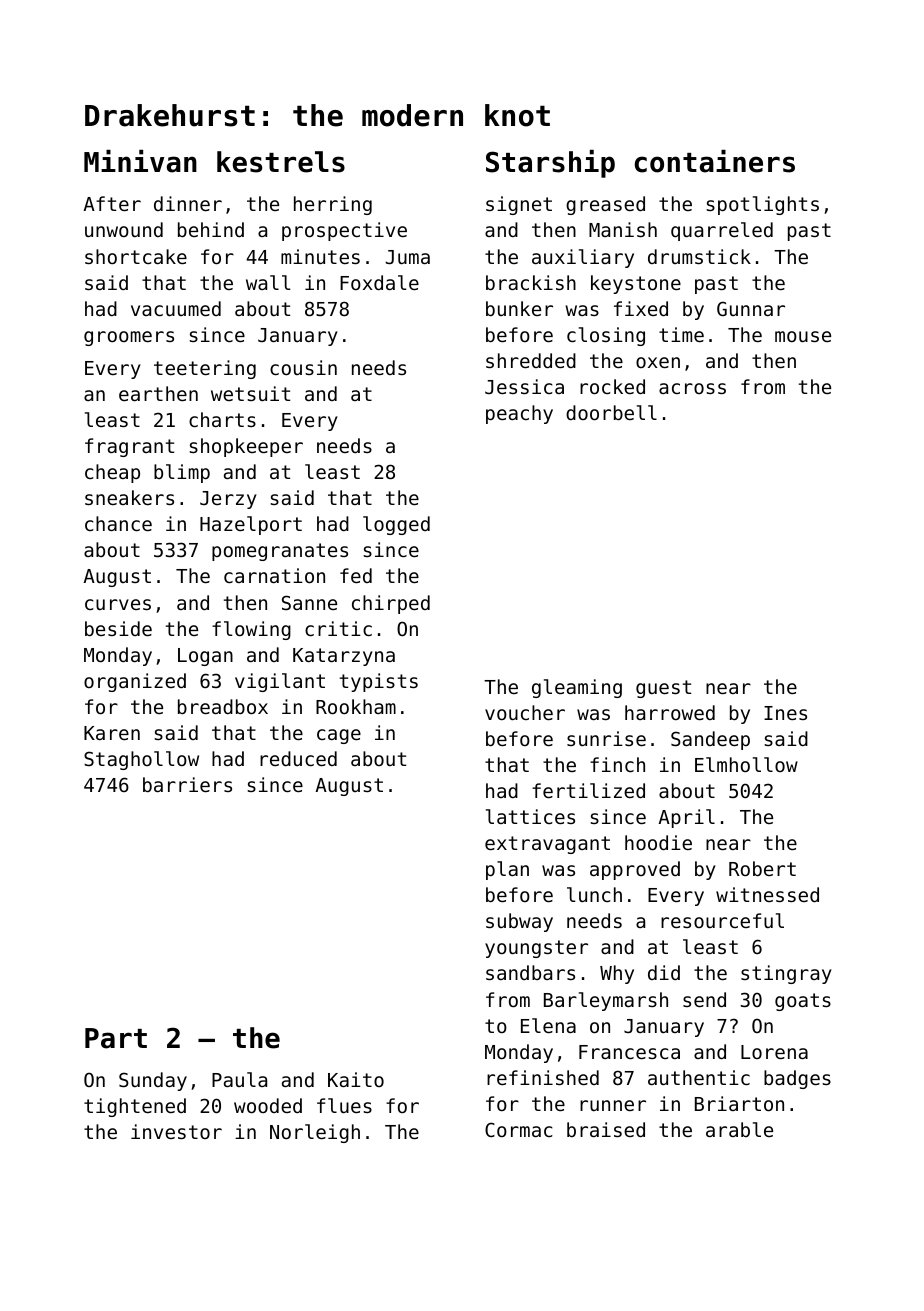  I want to click on Ines, so click(785, 713).
